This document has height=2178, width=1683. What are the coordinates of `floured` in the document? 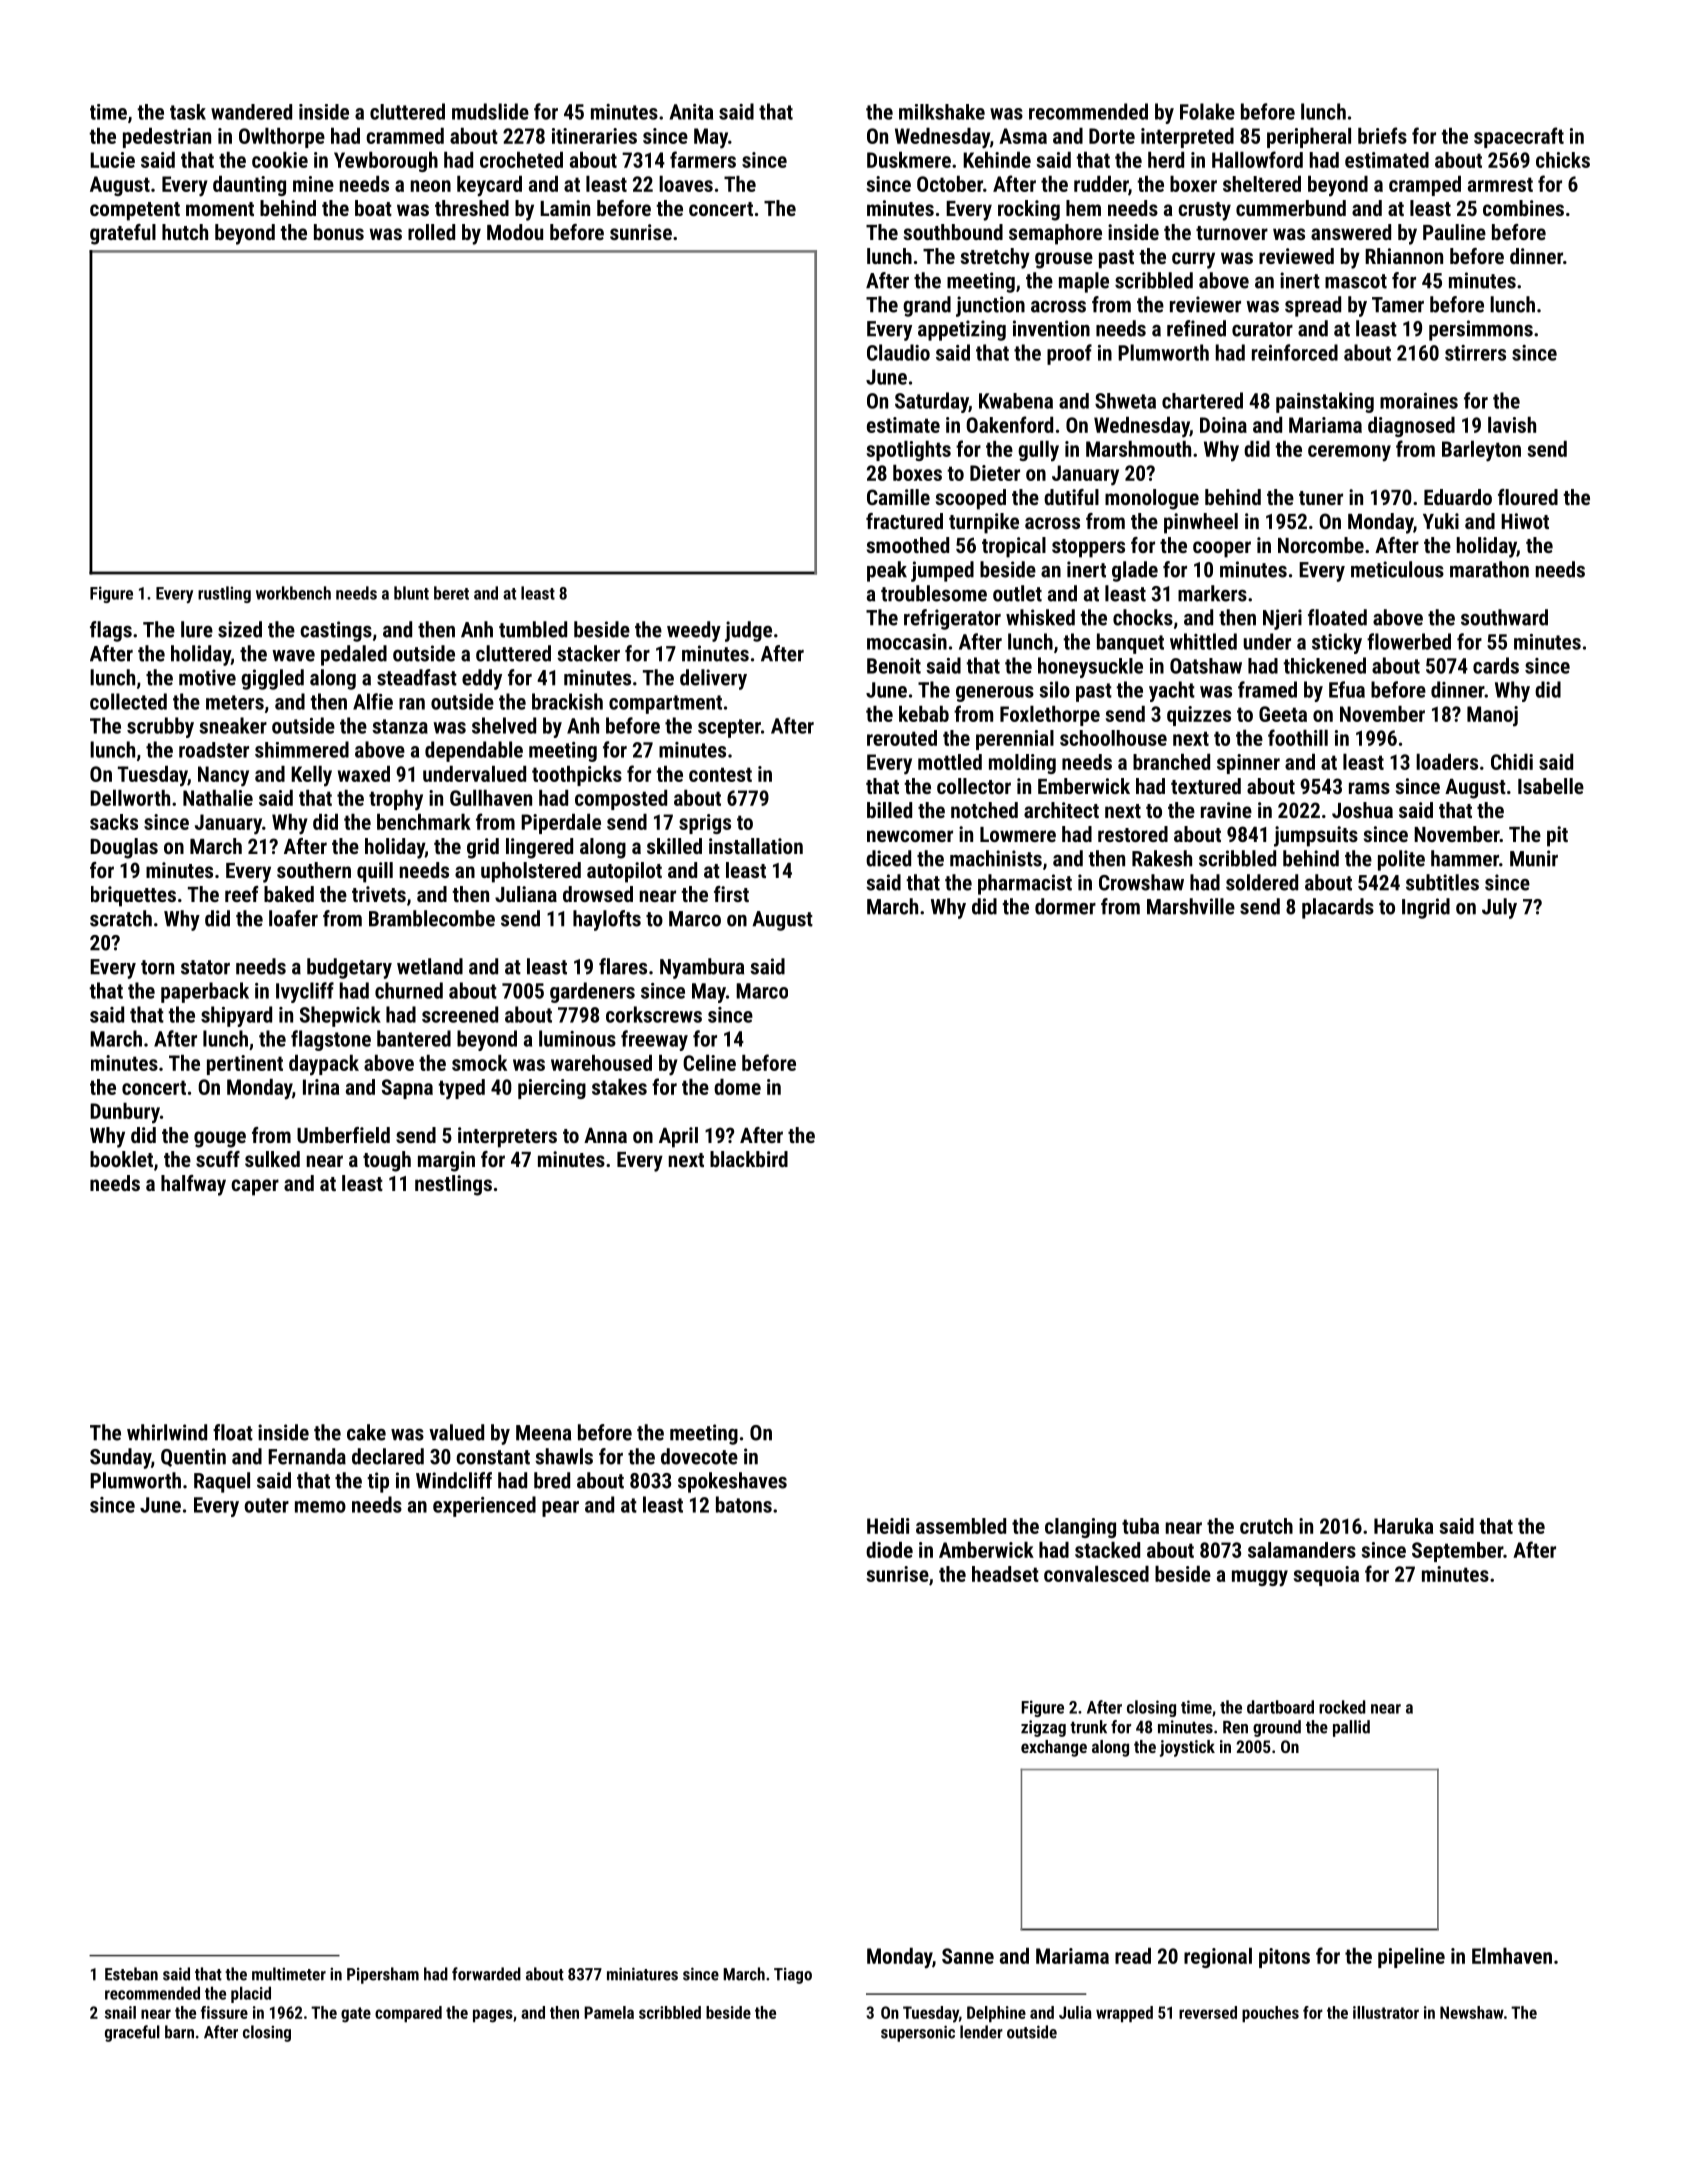 It's located at (1528, 497).
